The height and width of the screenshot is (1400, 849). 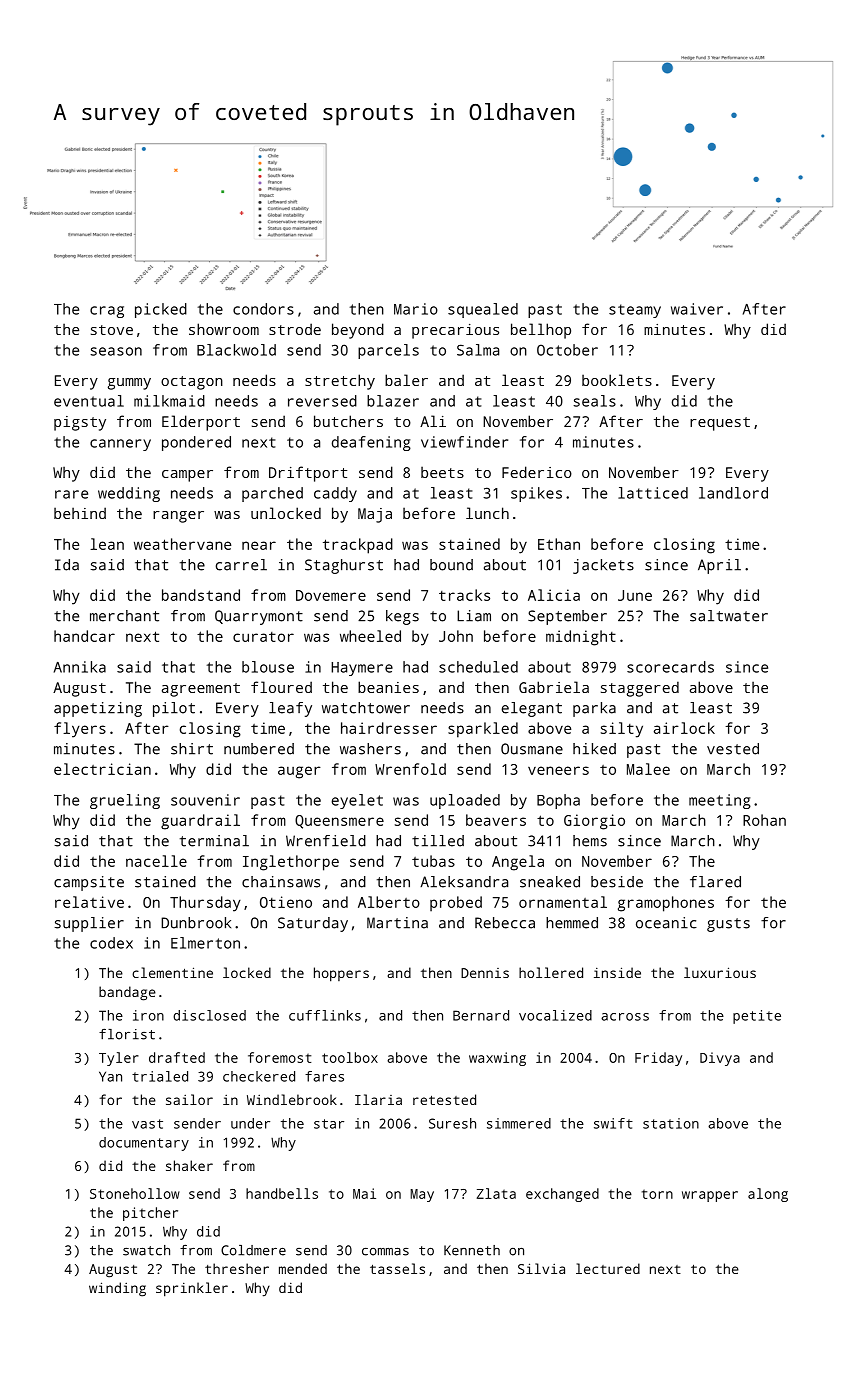 I want to click on deafening, so click(x=371, y=443).
